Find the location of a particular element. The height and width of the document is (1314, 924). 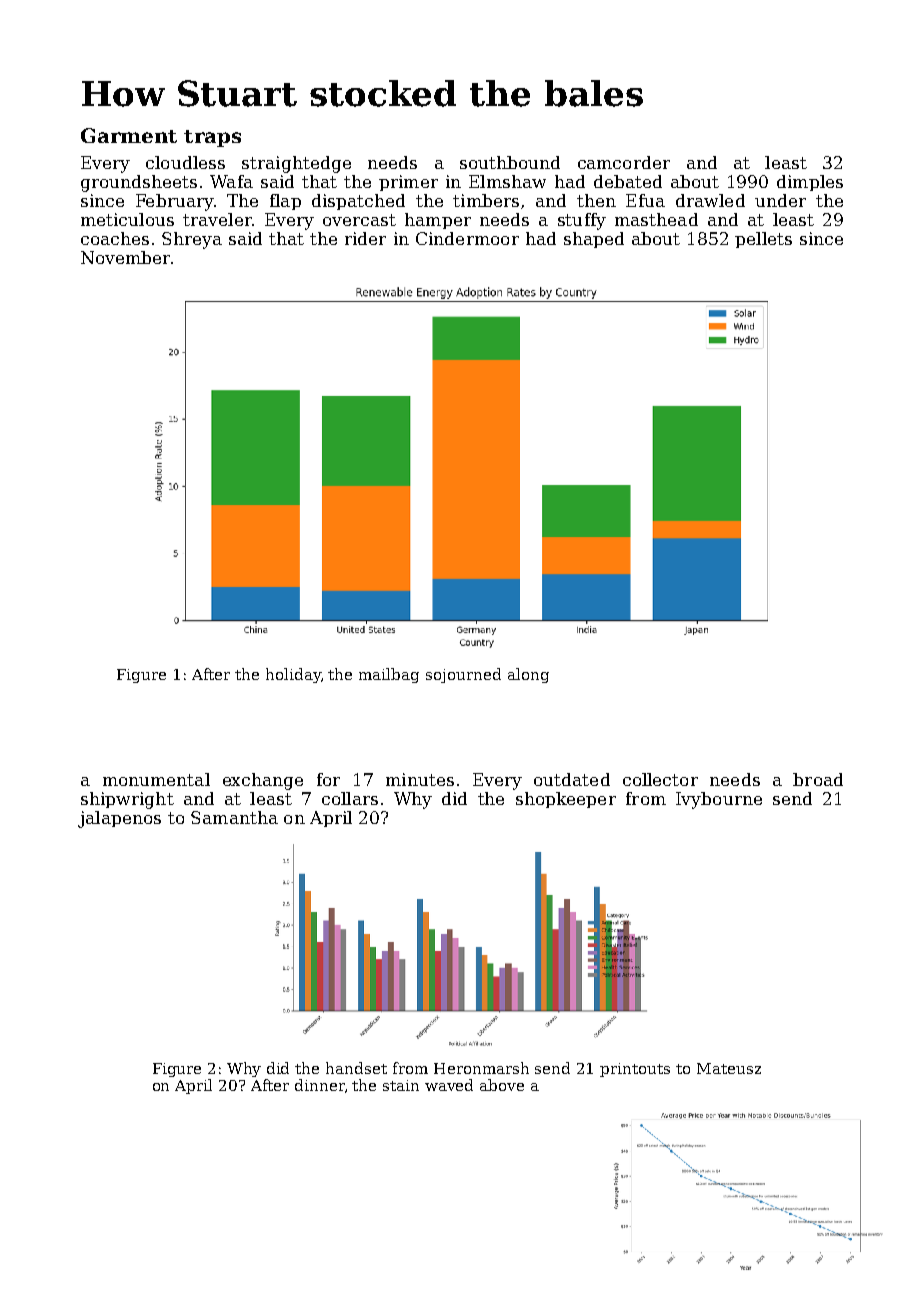

dimples is located at coordinates (810, 183).
